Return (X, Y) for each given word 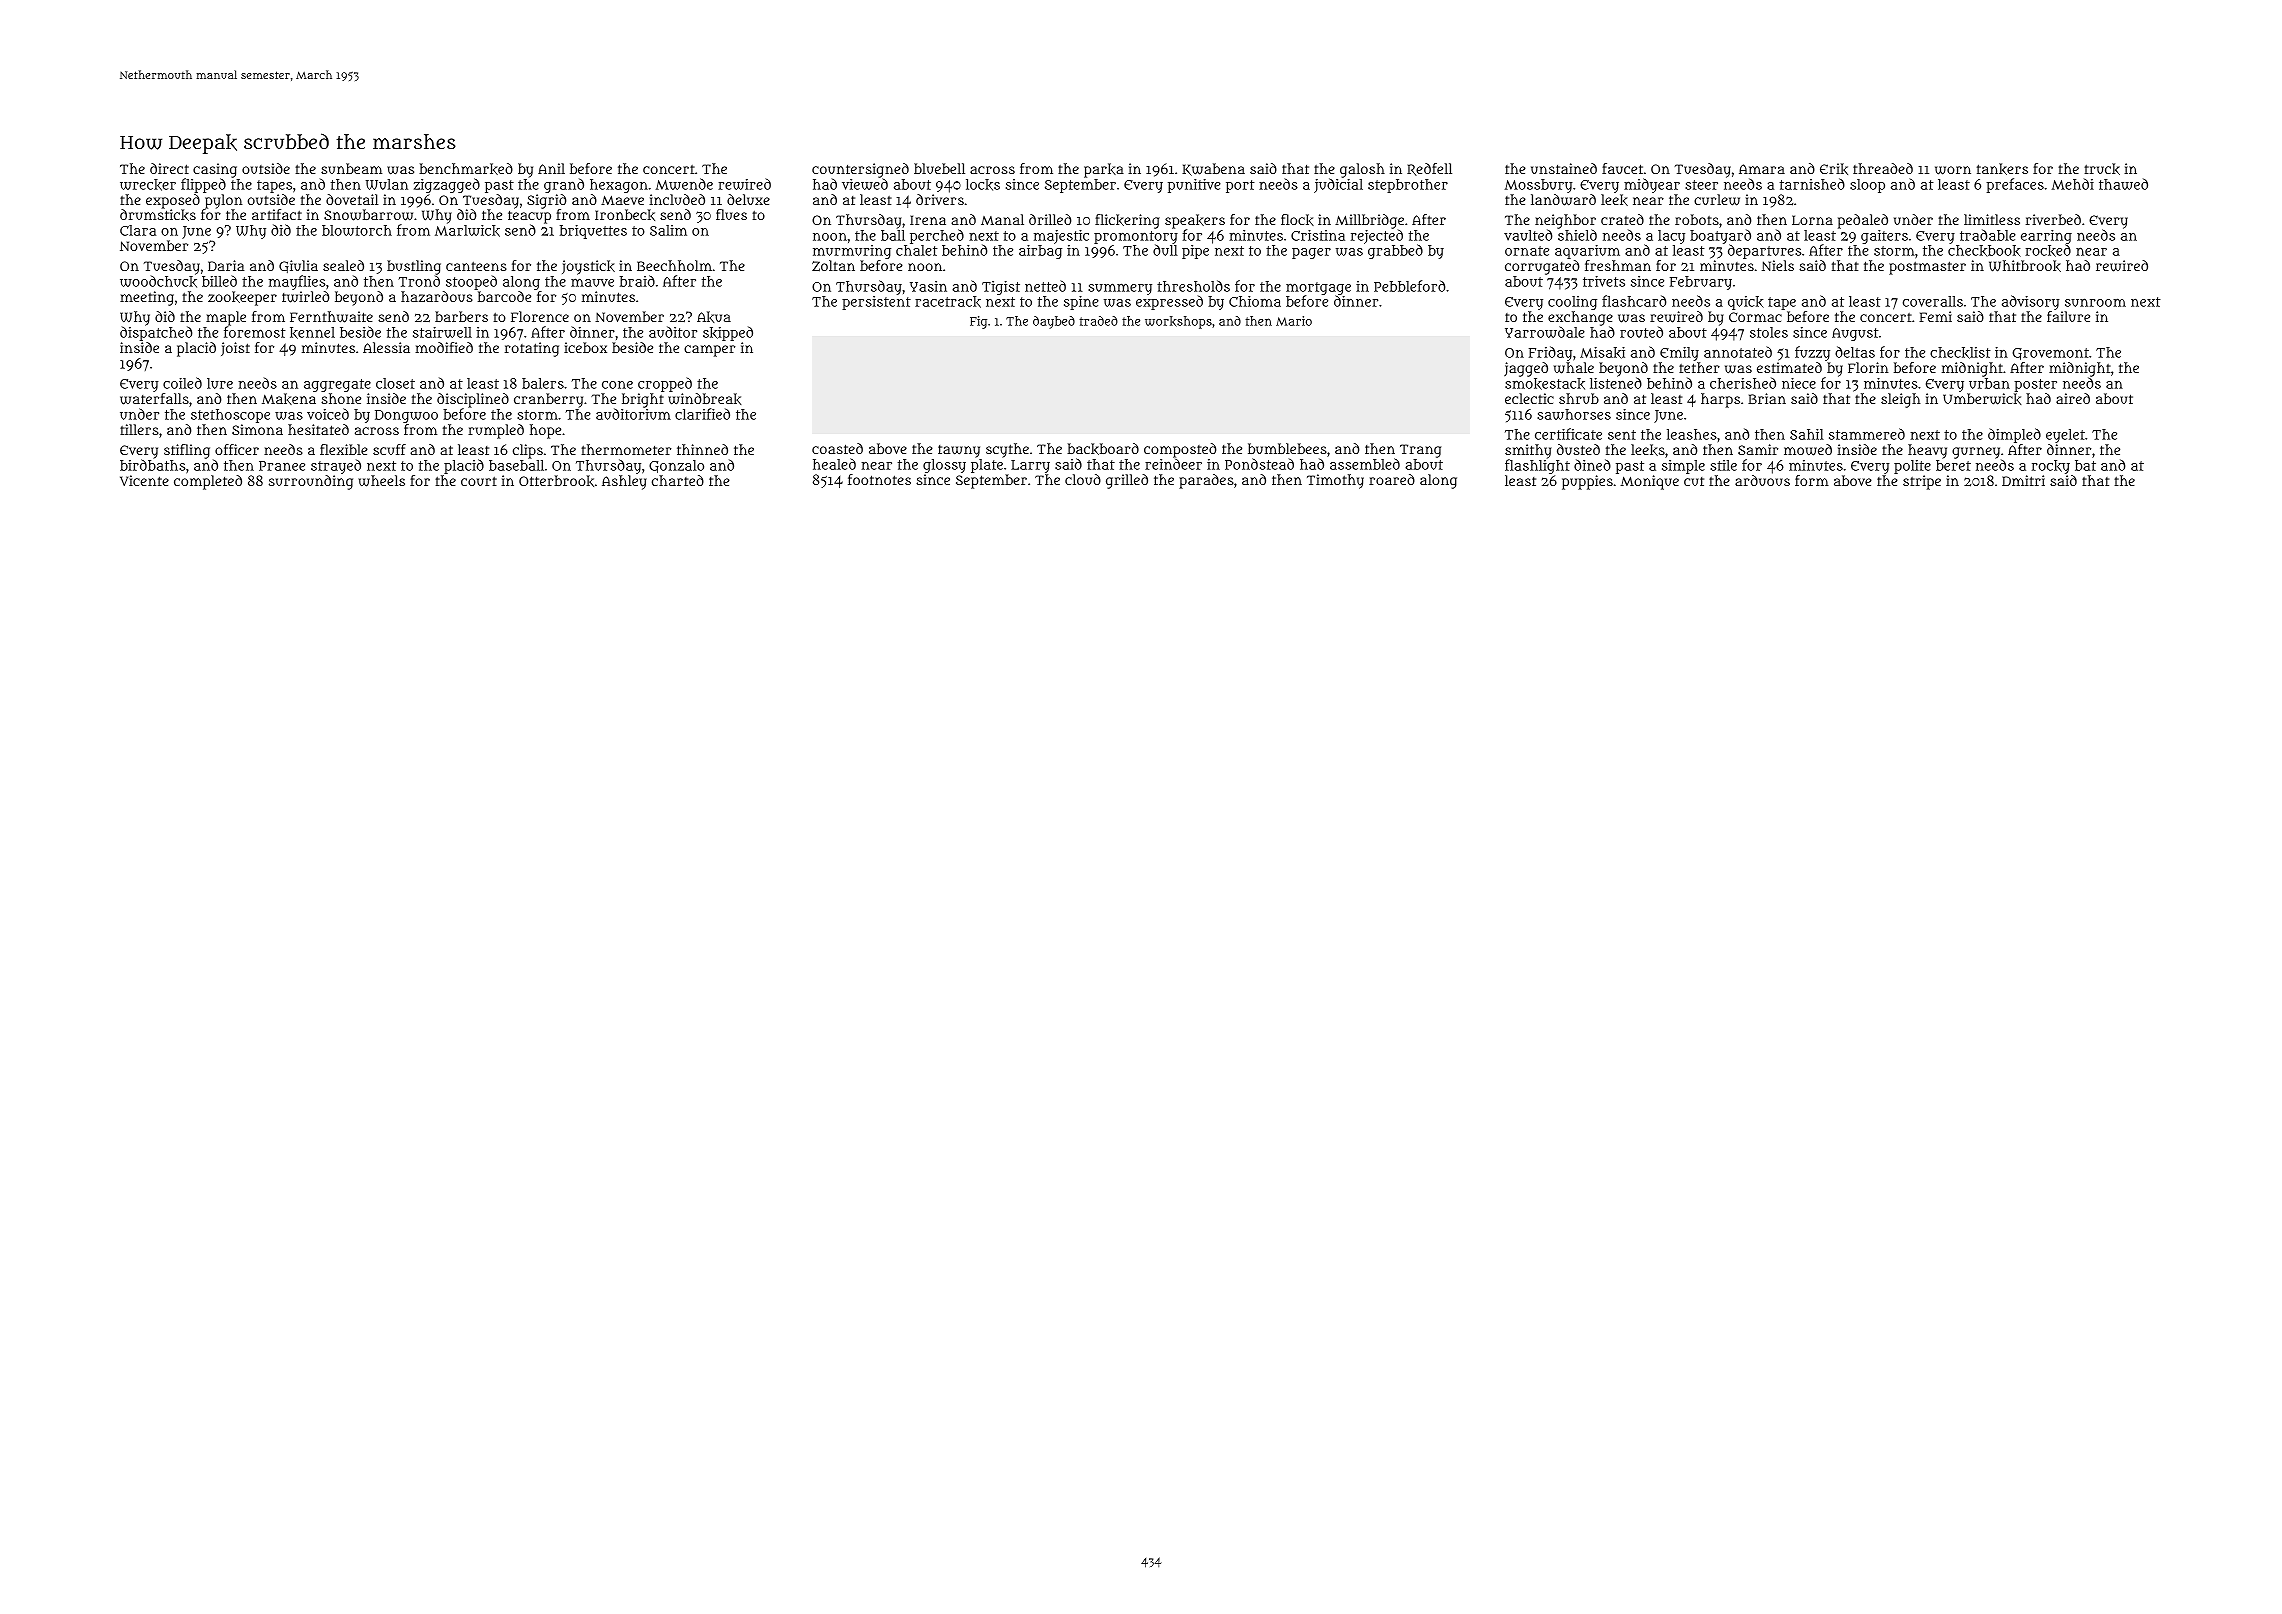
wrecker (148, 185)
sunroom (2095, 302)
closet (395, 383)
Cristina (1318, 235)
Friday (1550, 353)
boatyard (1720, 237)
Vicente (144, 480)
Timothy (1335, 481)
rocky (2051, 467)
